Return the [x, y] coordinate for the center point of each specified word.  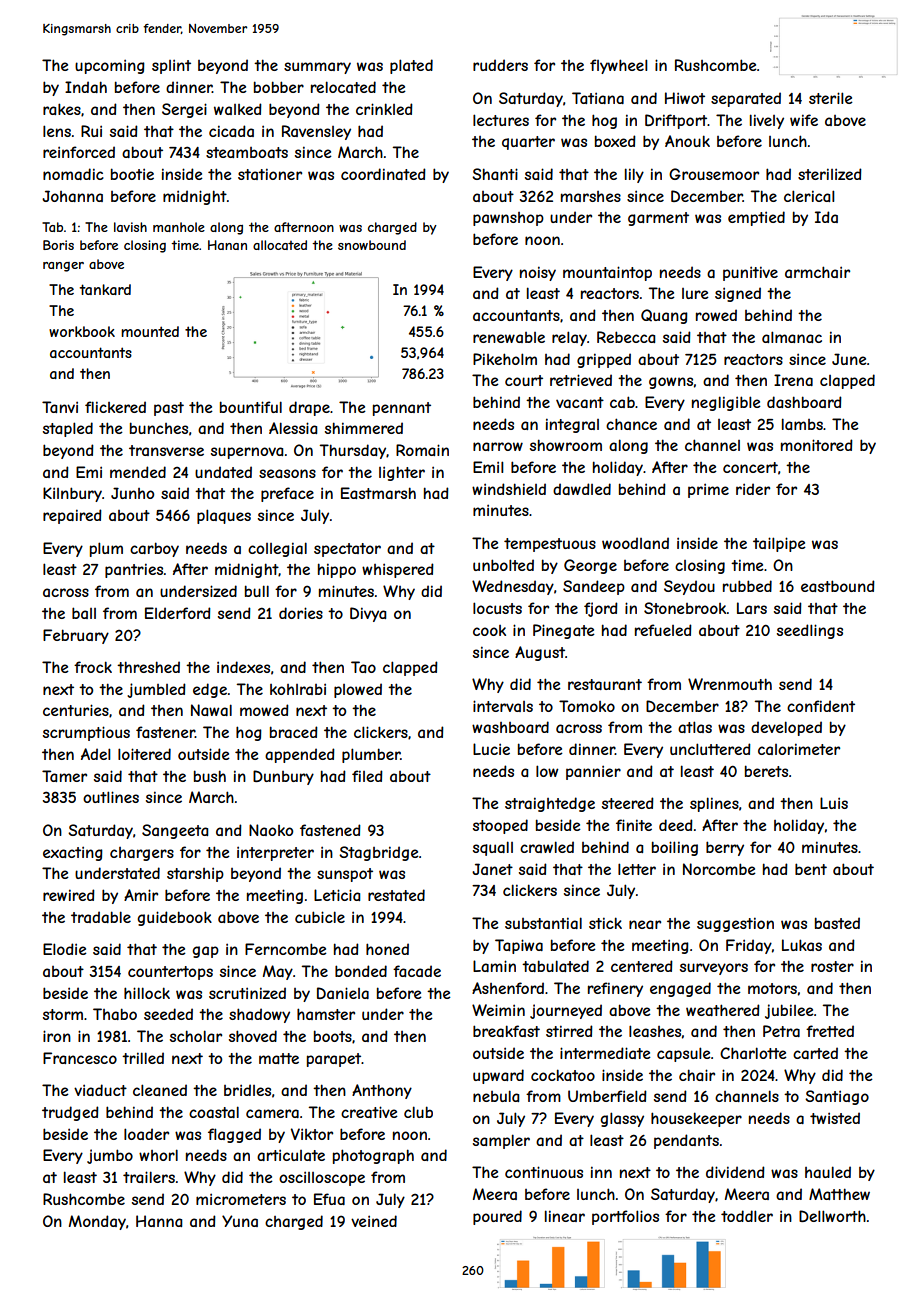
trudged [70, 1113]
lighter [402, 473]
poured [497, 1217]
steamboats [247, 152]
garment [658, 219]
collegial [277, 549]
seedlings [810, 631]
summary [317, 68]
